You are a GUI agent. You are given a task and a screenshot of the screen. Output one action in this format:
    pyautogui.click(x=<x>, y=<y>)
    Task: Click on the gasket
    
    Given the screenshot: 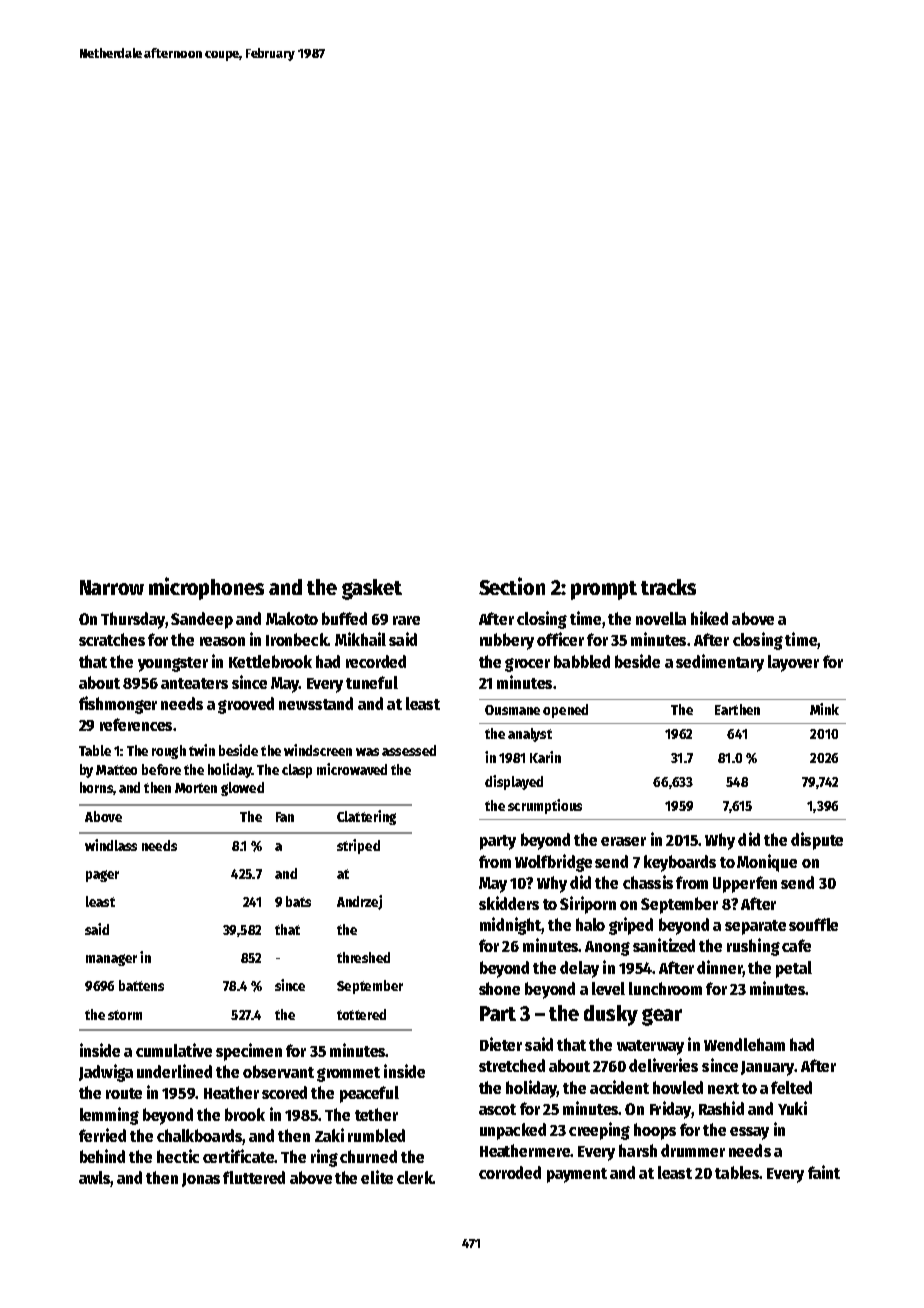 What is the action you would take?
    pyautogui.click(x=372, y=589)
